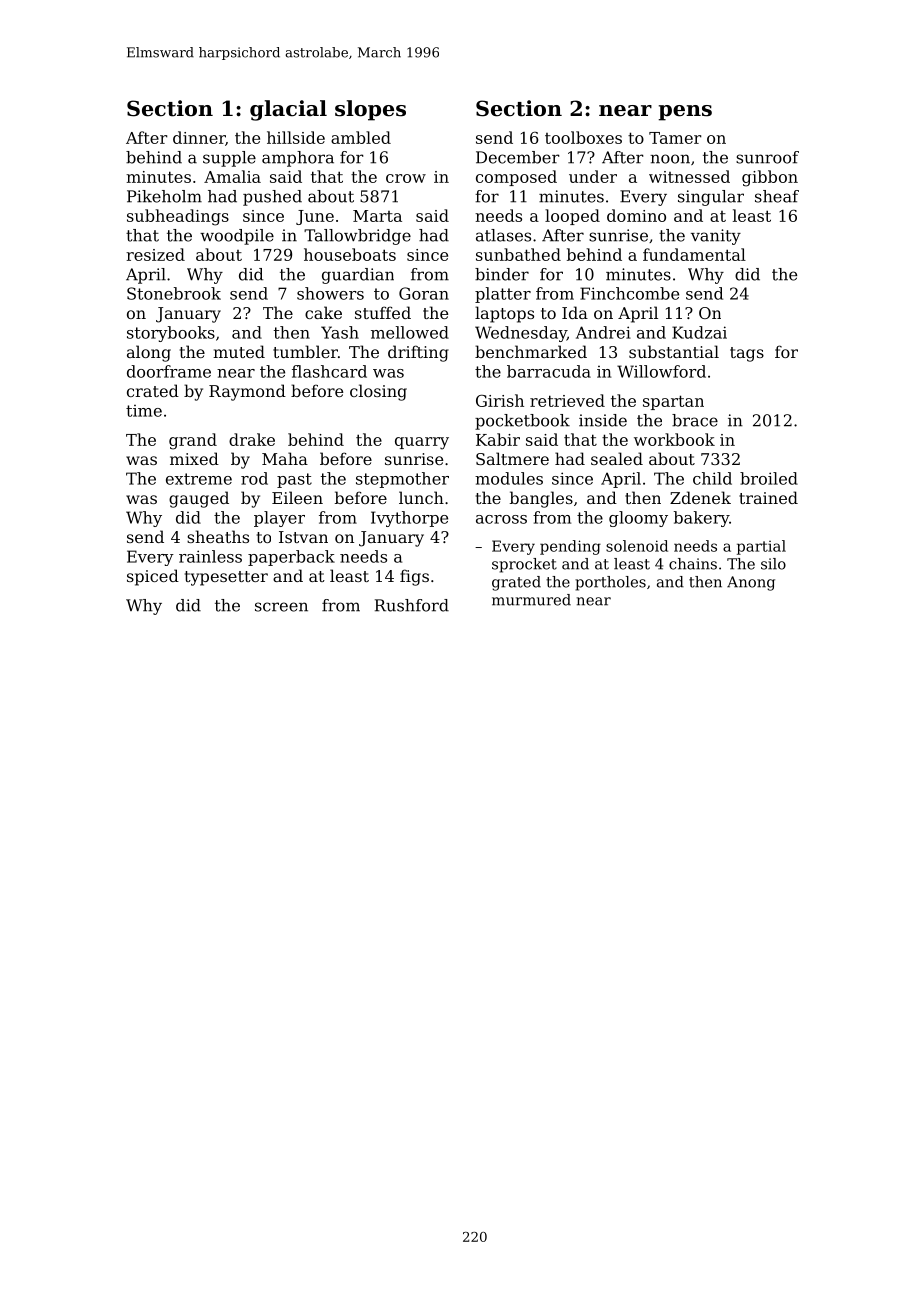 This image has height=1314, width=924. What do you see at coordinates (370, 110) in the image?
I see `slopes` at bounding box center [370, 110].
